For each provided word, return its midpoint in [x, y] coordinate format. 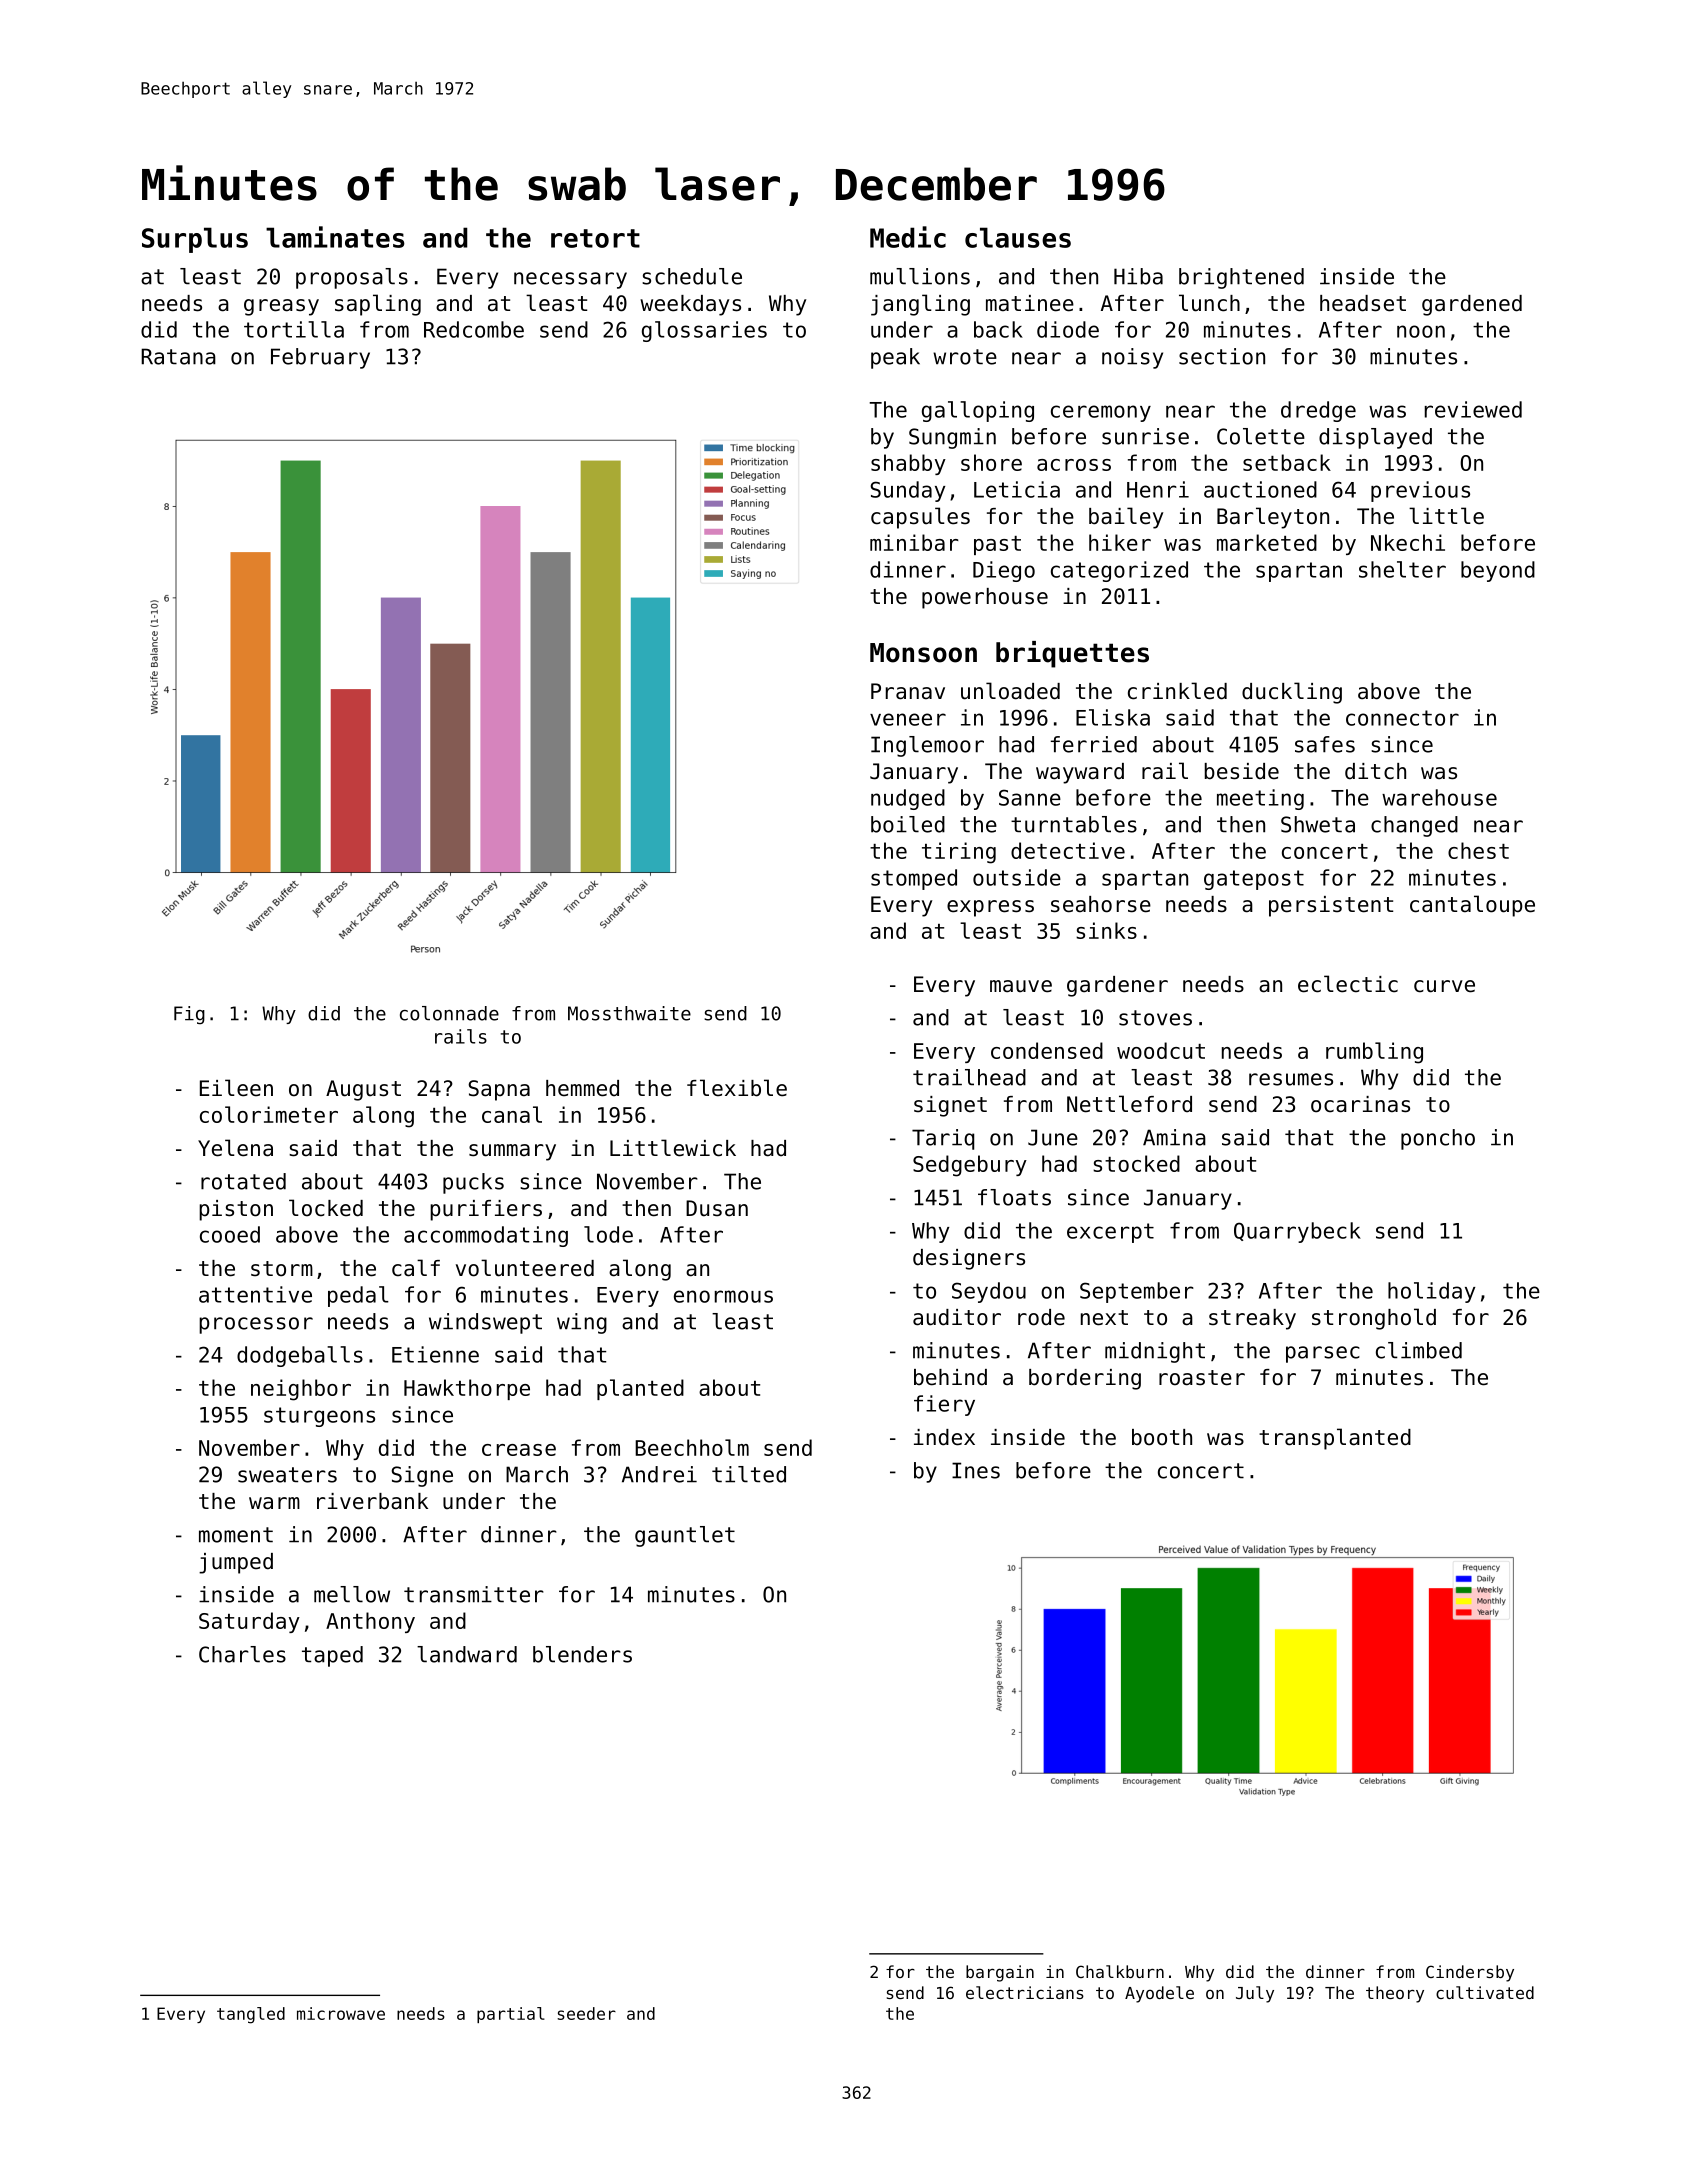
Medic [908, 237]
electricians [1025, 1992]
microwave [341, 2013]
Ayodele [1159, 1994]
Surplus [195, 240]
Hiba [1138, 276]
